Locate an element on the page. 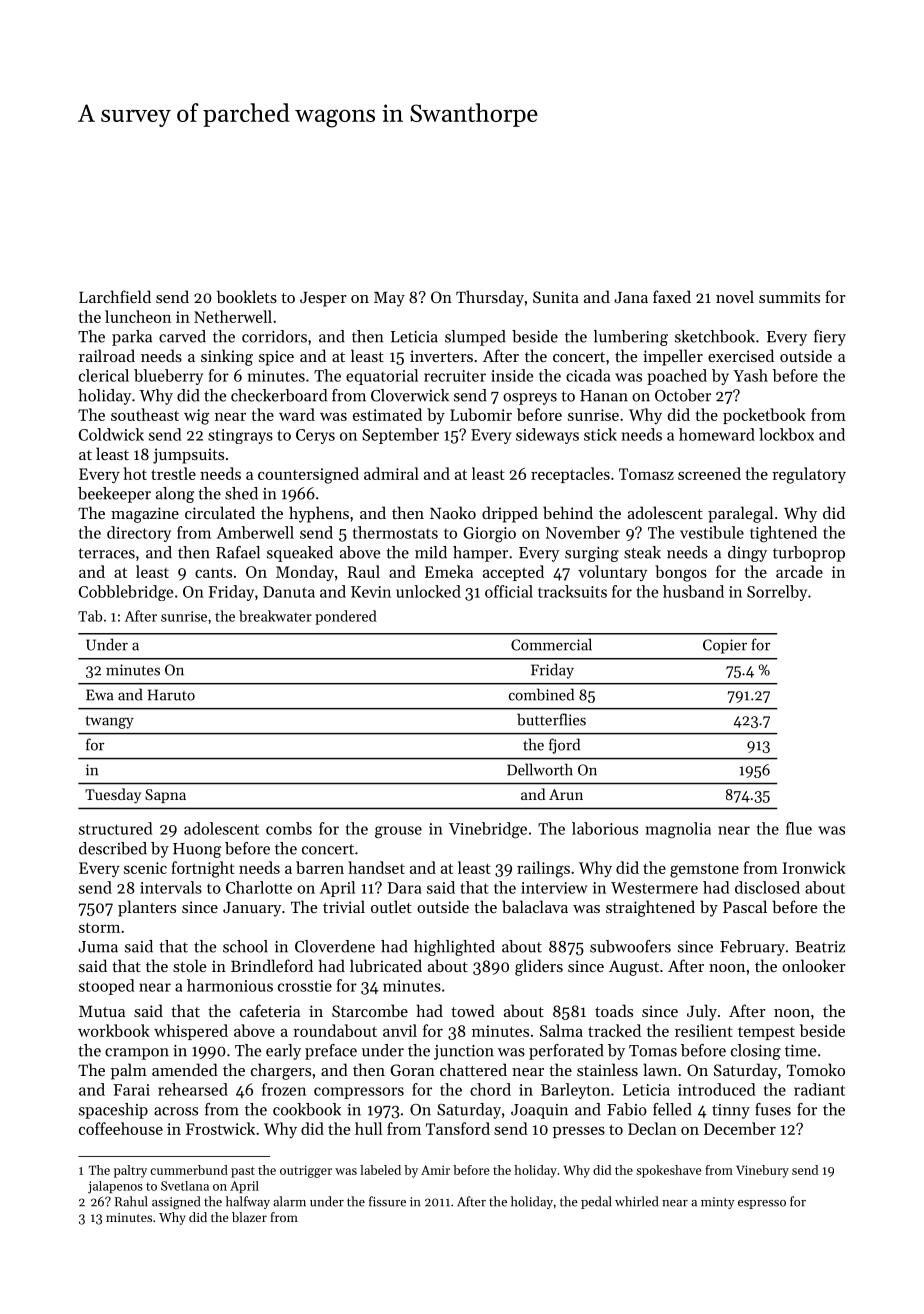  spaceship is located at coordinates (113, 1111).
